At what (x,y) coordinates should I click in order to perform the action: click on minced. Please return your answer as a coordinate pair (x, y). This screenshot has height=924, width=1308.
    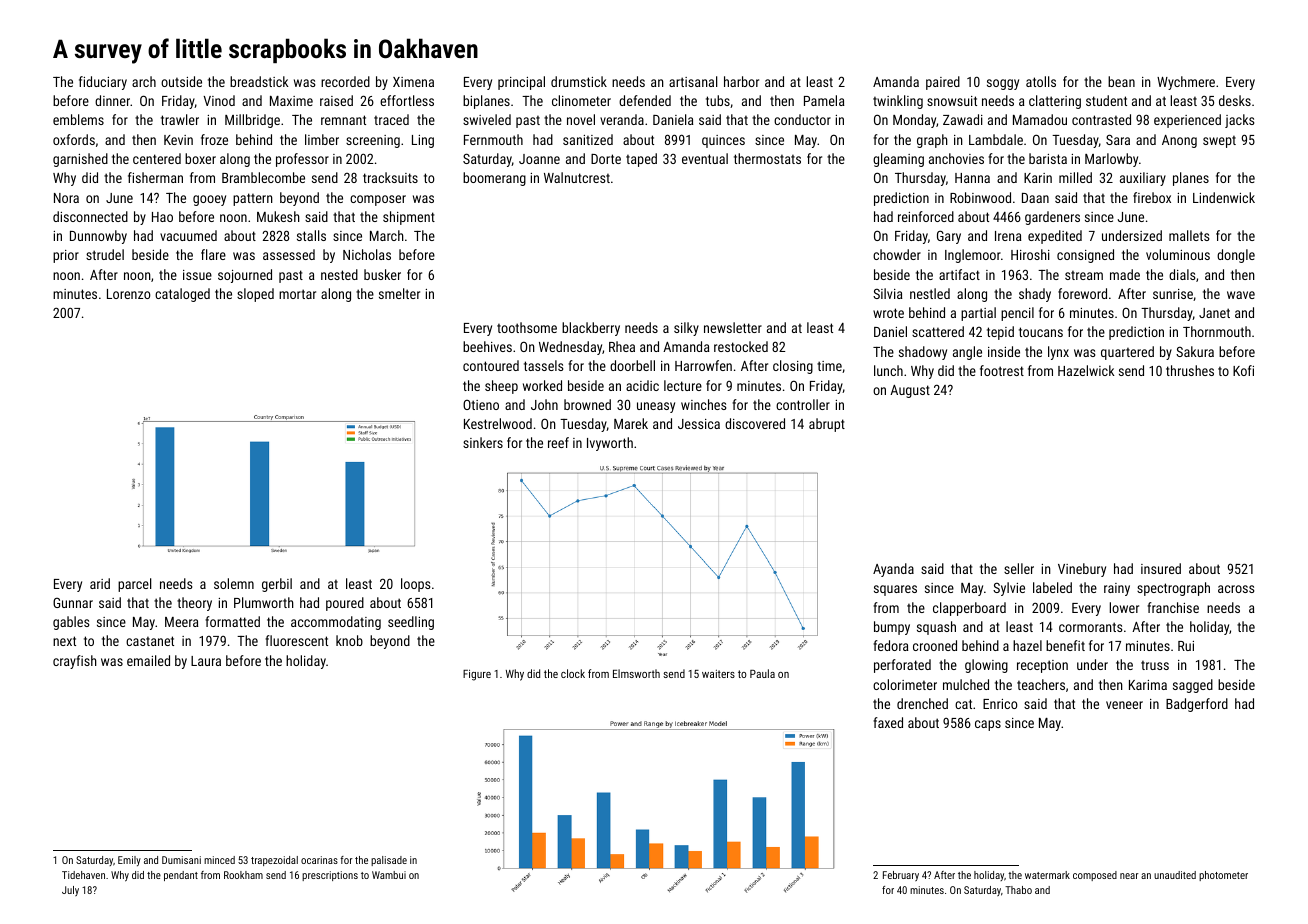
    Looking at the image, I should click on (219, 860).
